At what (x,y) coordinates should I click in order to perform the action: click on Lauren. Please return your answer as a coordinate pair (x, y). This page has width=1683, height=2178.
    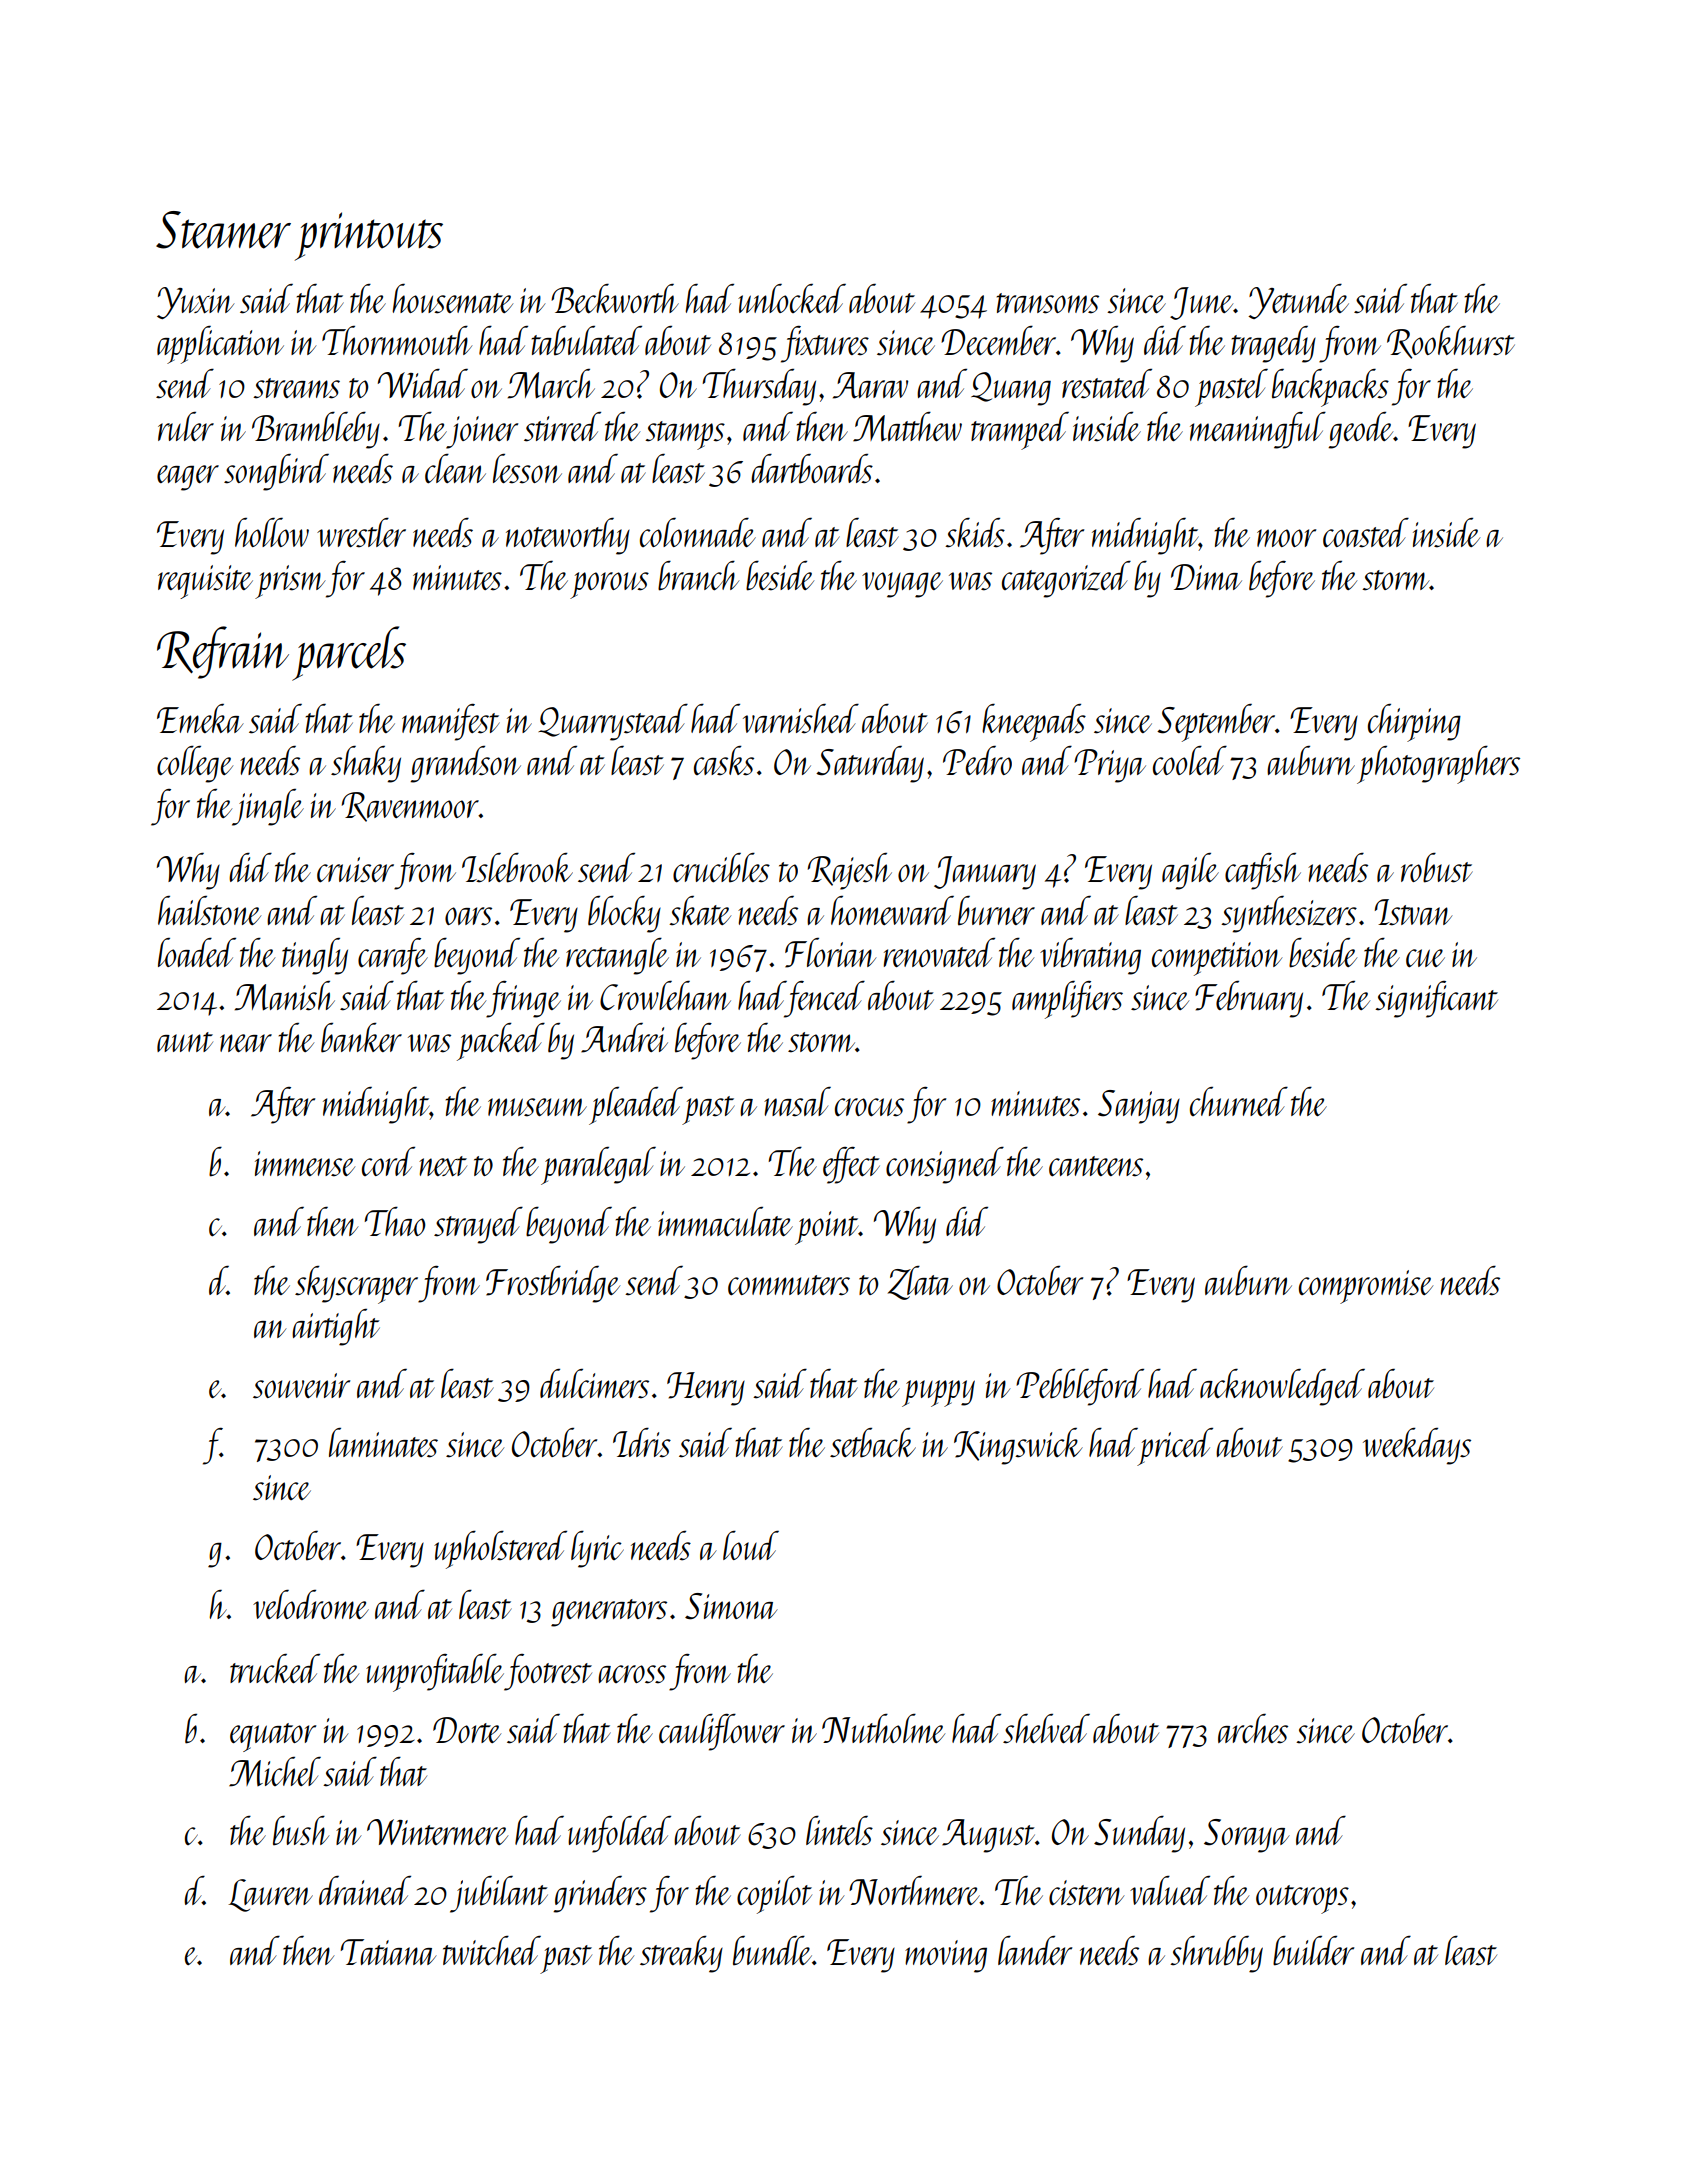
    Looking at the image, I should click on (270, 1895).
